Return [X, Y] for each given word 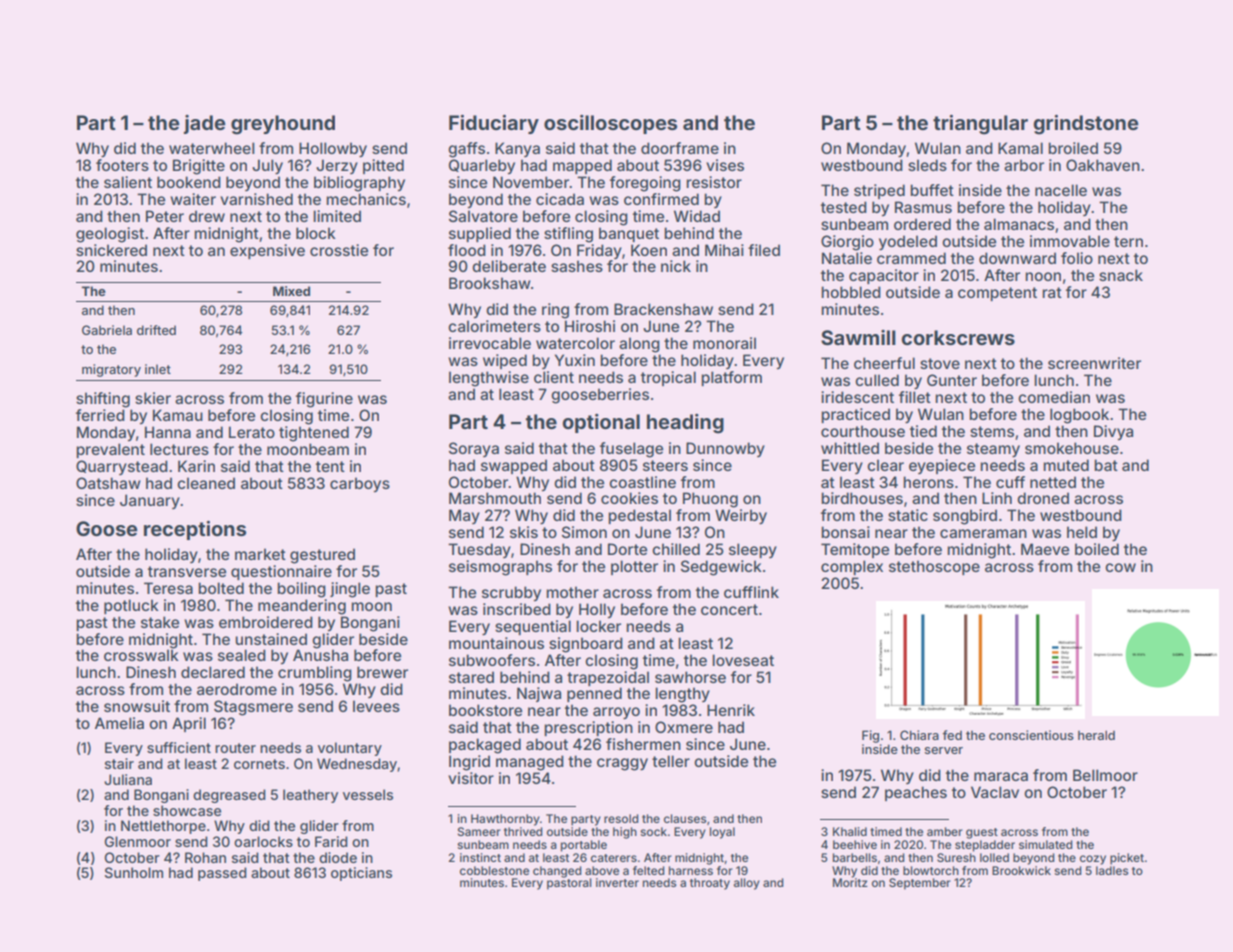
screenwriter [1094, 363]
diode [338, 857]
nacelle [1061, 190]
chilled [676, 549]
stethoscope [934, 567]
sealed [242, 655]
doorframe [680, 148]
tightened [314, 434]
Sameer [479, 831]
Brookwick [1021, 870]
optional [601, 423]
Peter [165, 216]
